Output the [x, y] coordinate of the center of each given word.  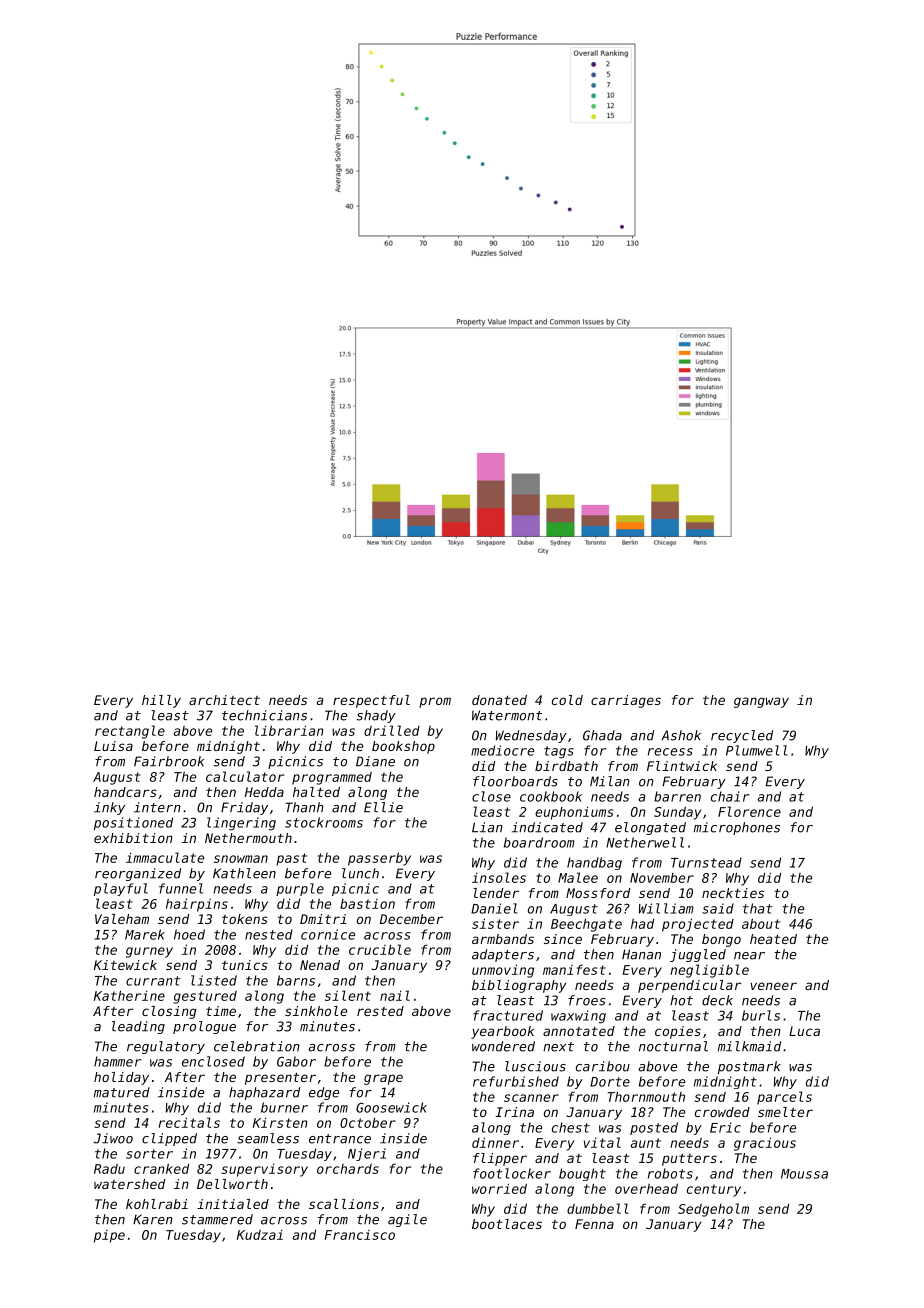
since [563, 939]
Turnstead [706, 862]
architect [224, 700]
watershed [129, 1184]
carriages [626, 701]
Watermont [507, 715]
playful [121, 889]
